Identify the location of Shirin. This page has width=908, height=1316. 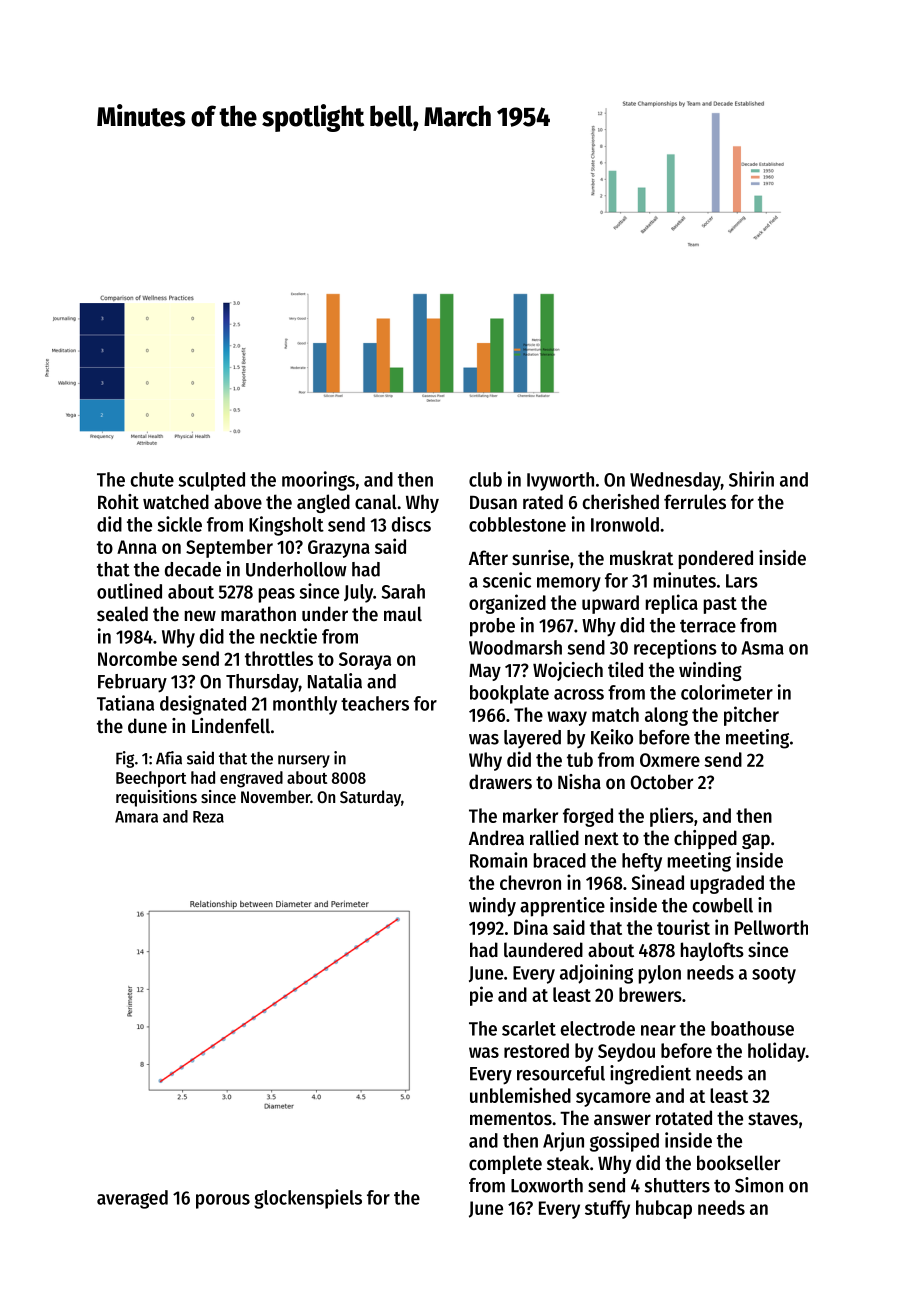
(751, 479).
